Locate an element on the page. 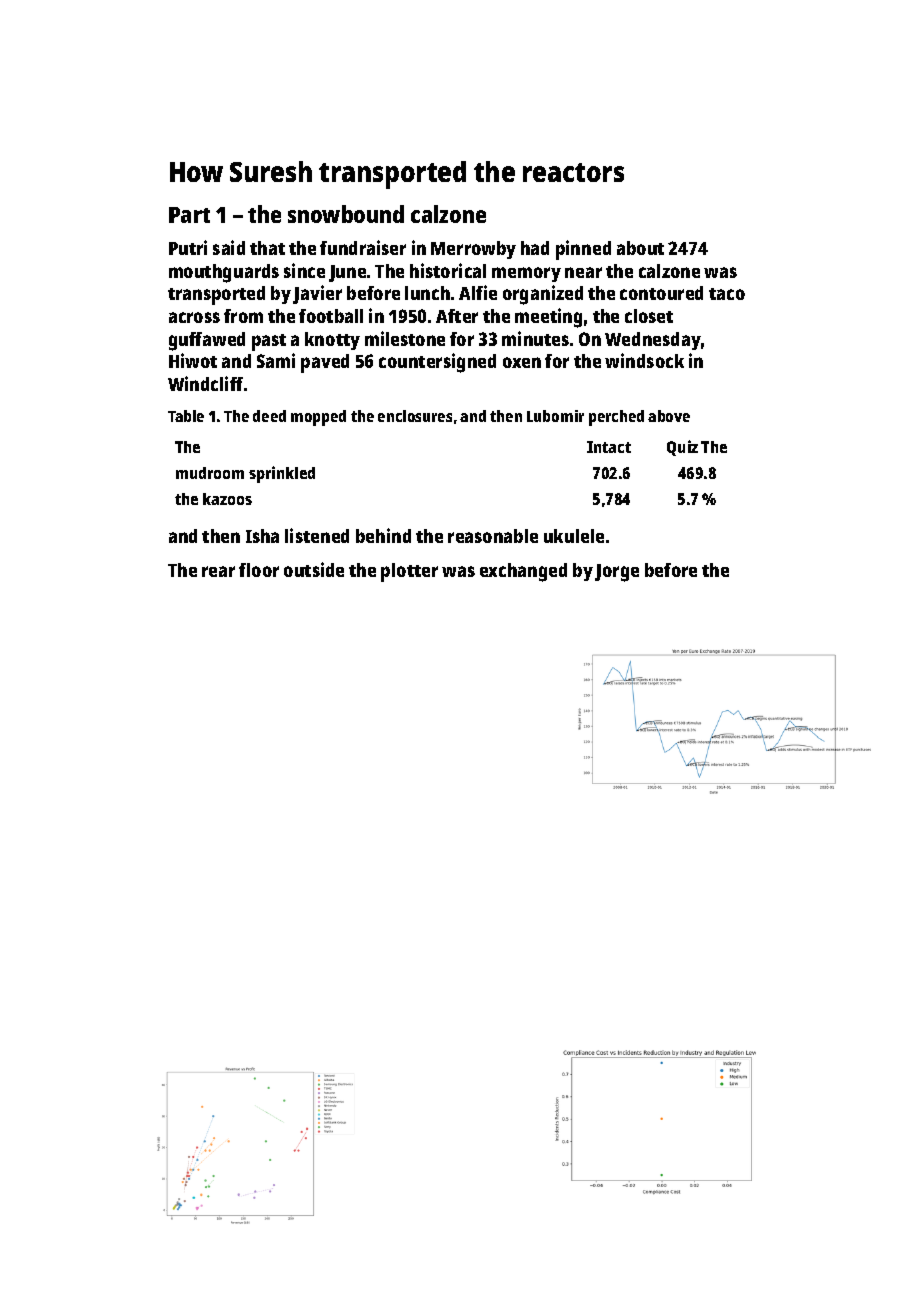 Image resolution: width=924 pixels, height=1311 pixels. Part is located at coordinates (189, 215).
